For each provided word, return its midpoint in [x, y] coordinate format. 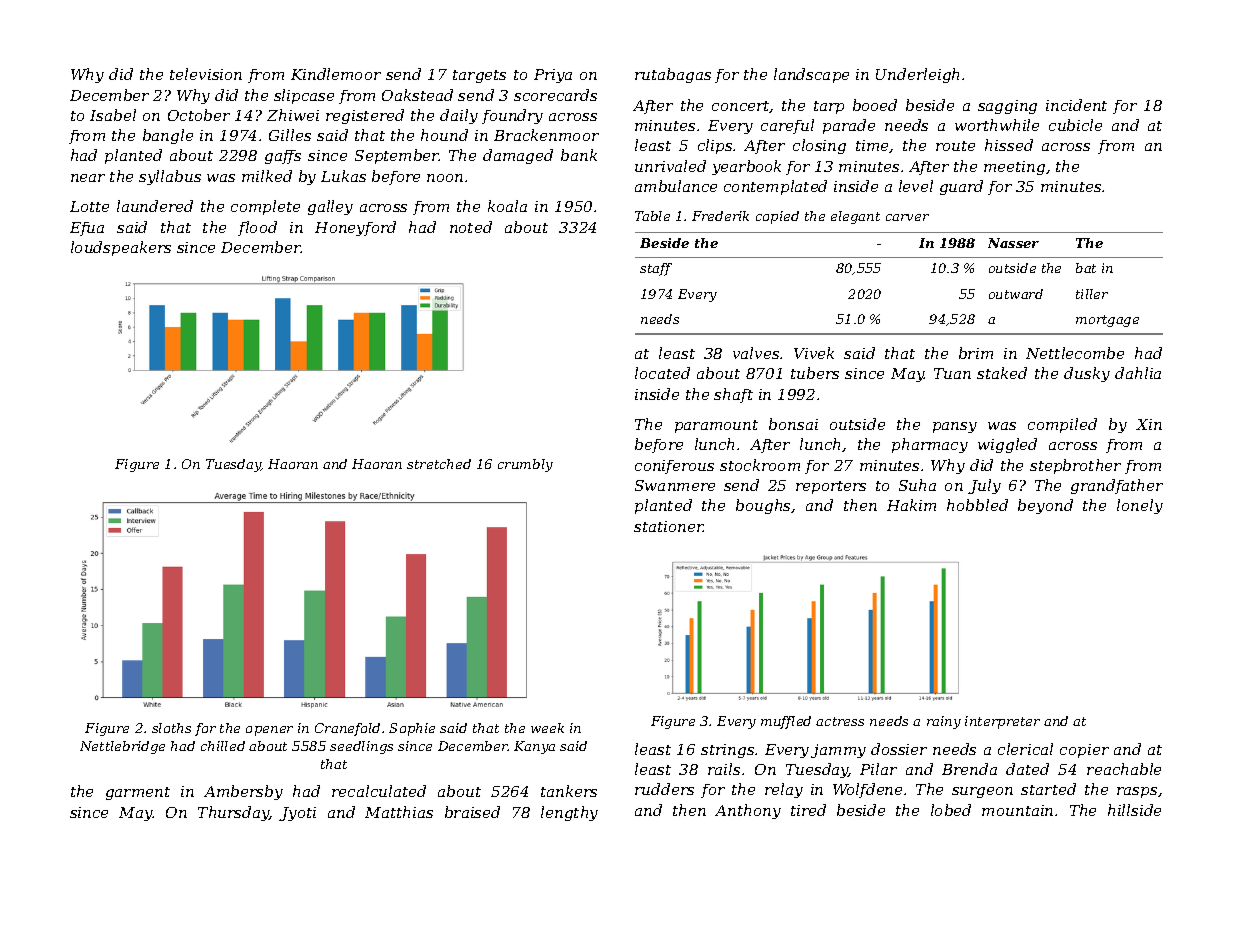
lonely [1140, 506]
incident [1076, 105]
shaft [733, 395]
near [88, 178]
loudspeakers [121, 248]
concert [741, 107]
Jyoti [297, 814]
